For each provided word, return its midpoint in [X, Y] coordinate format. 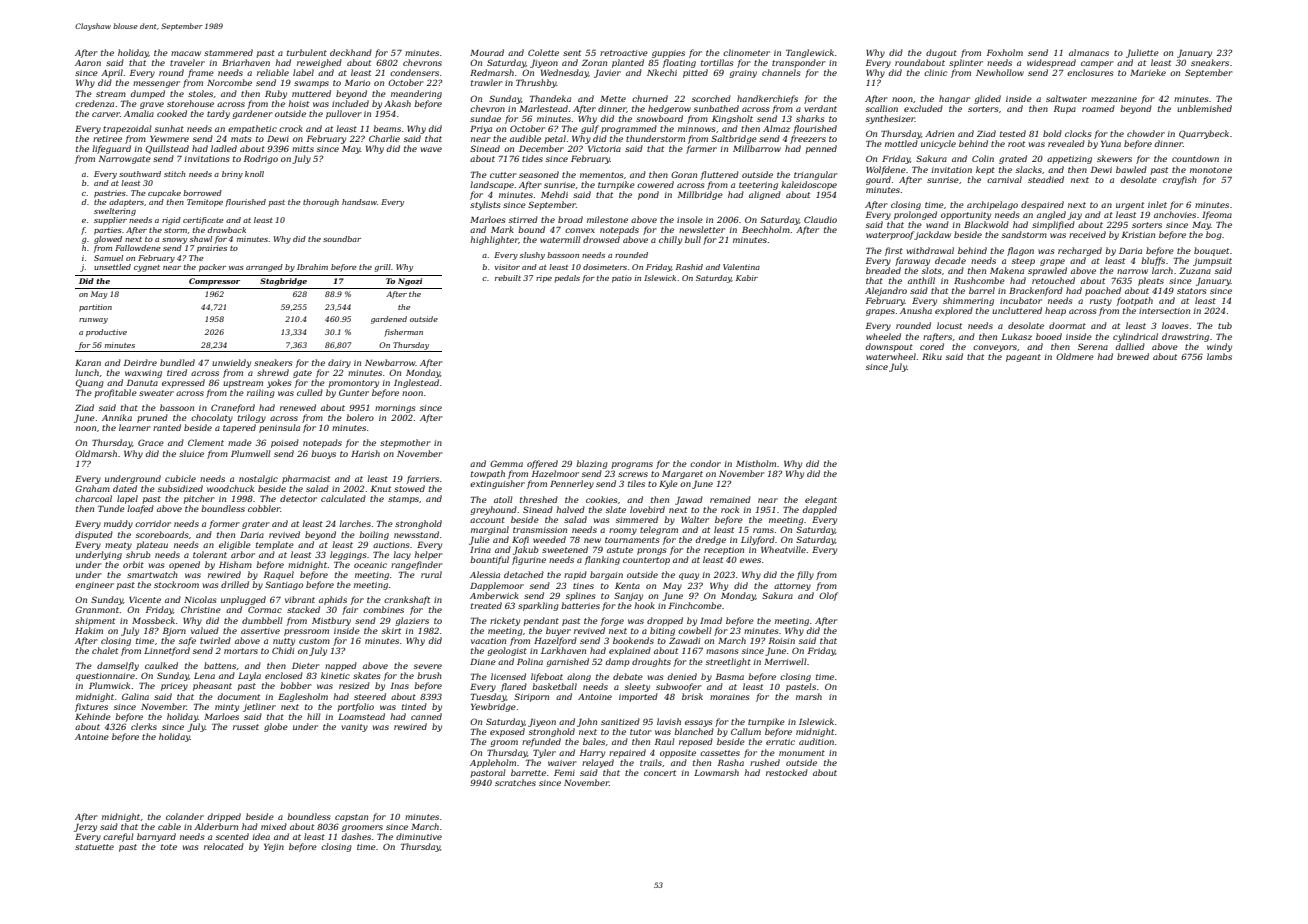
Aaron [88, 63]
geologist [507, 651]
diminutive [419, 836]
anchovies [1175, 214]
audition [816, 741]
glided [987, 99]
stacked [303, 609]
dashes [356, 836]
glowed [108, 240]
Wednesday [564, 73]
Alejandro [886, 291]
